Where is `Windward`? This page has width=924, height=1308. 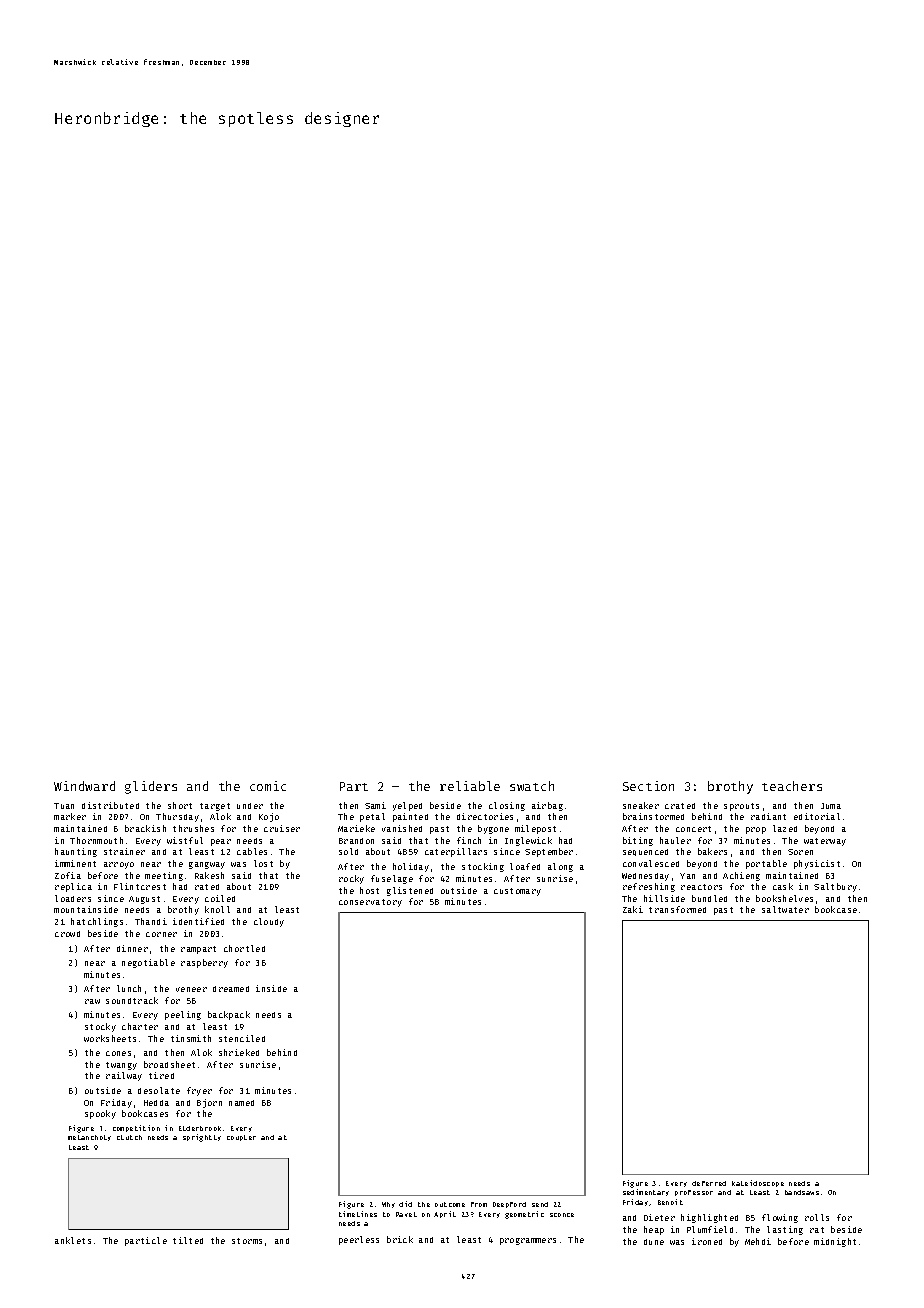 Windward is located at coordinates (84, 786).
